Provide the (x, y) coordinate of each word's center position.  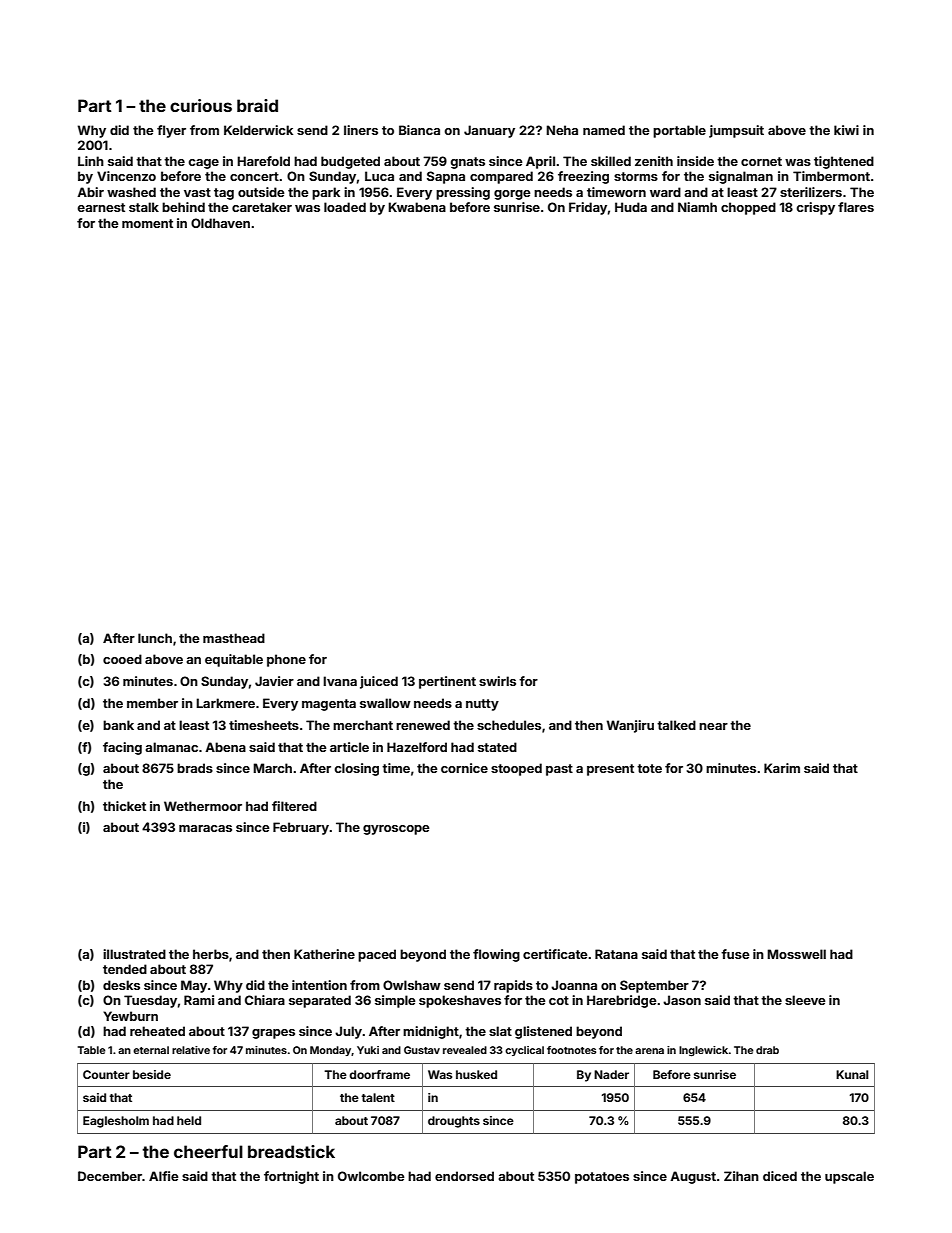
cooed (122, 659)
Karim (782, 768)
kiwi (846, 130)
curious (201, 105)
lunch (155, 638)
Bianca (419, 130)
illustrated (134, 954)
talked (676, 725)
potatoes (602, 1178)
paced (377, 955)
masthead (234, 638)
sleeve (805, 1000)
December (110, 1176)
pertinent (447, 682)
